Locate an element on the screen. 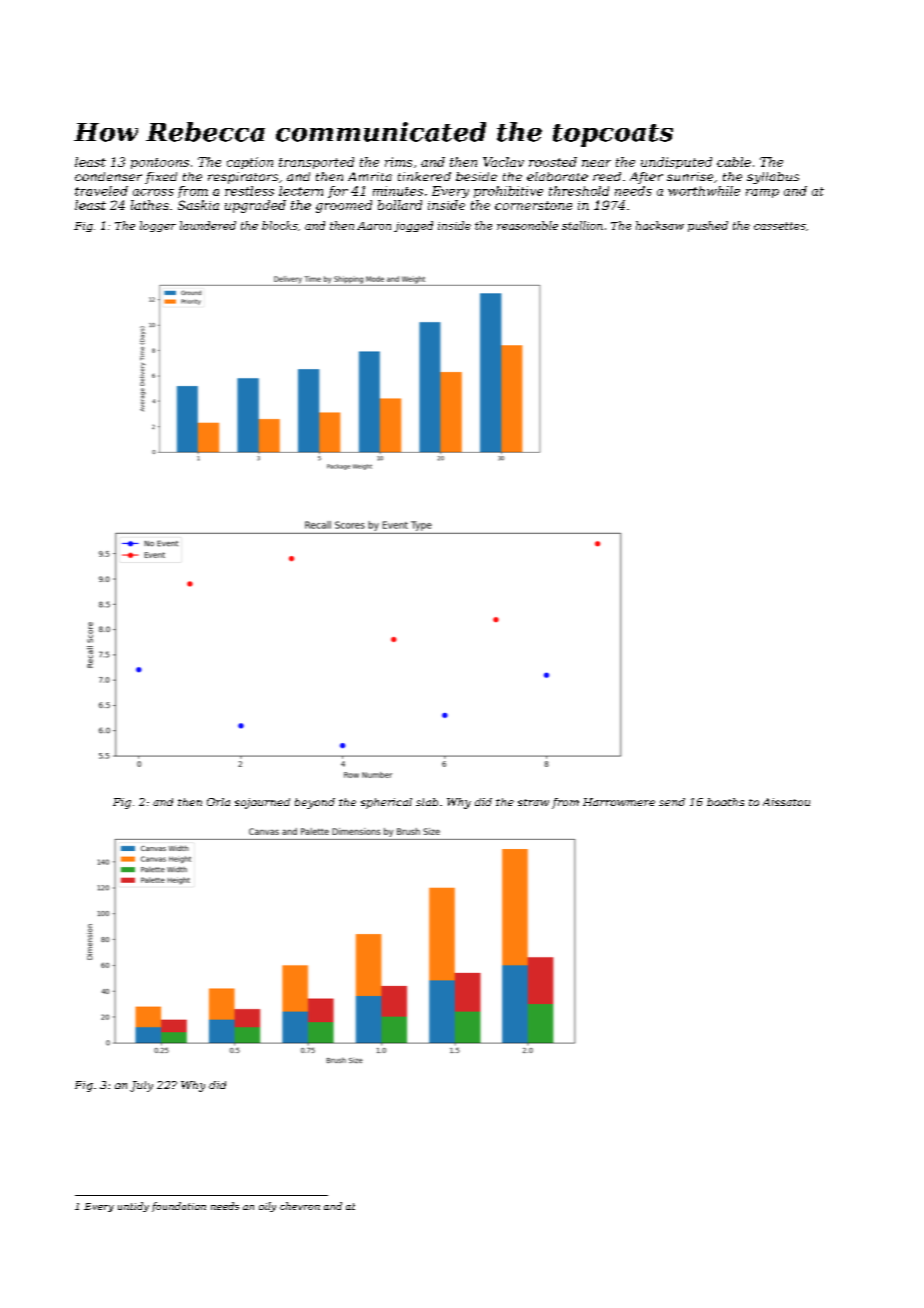  send is located at coordinates (672, 802).
